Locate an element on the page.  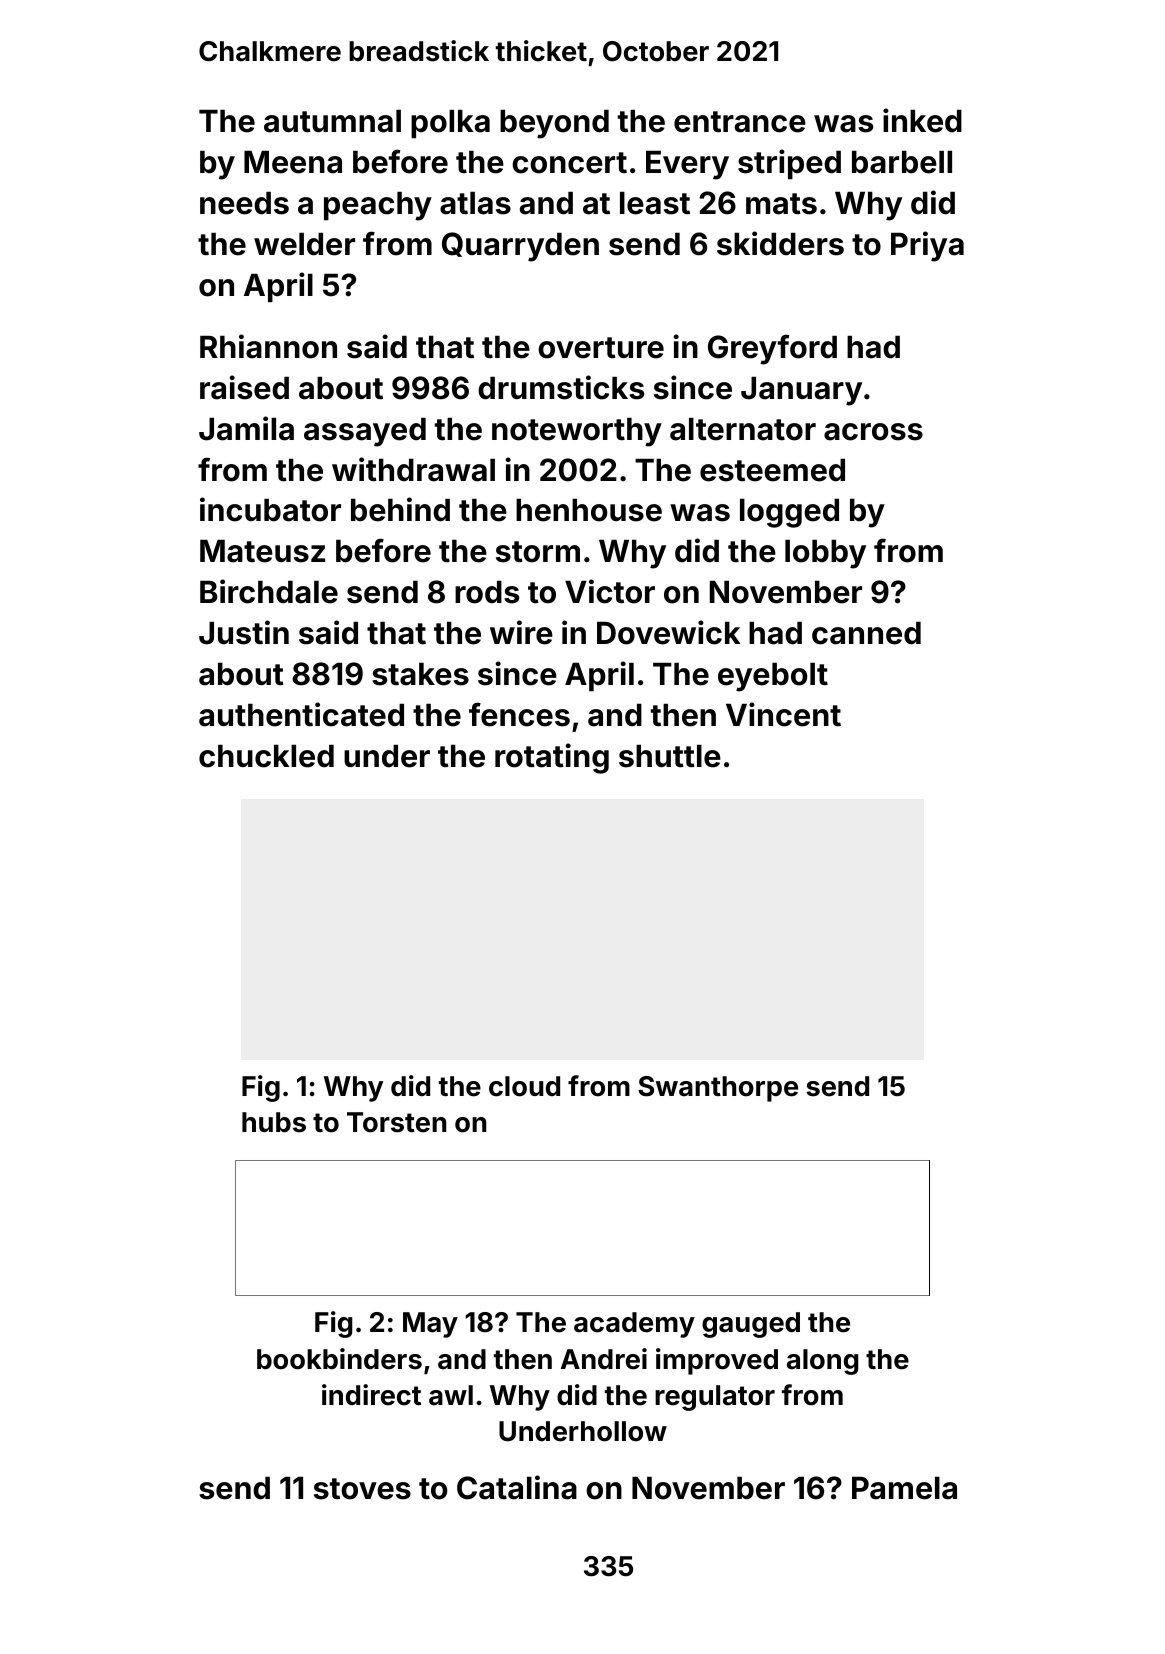
esteemed is located at coordinates (772, 470).
